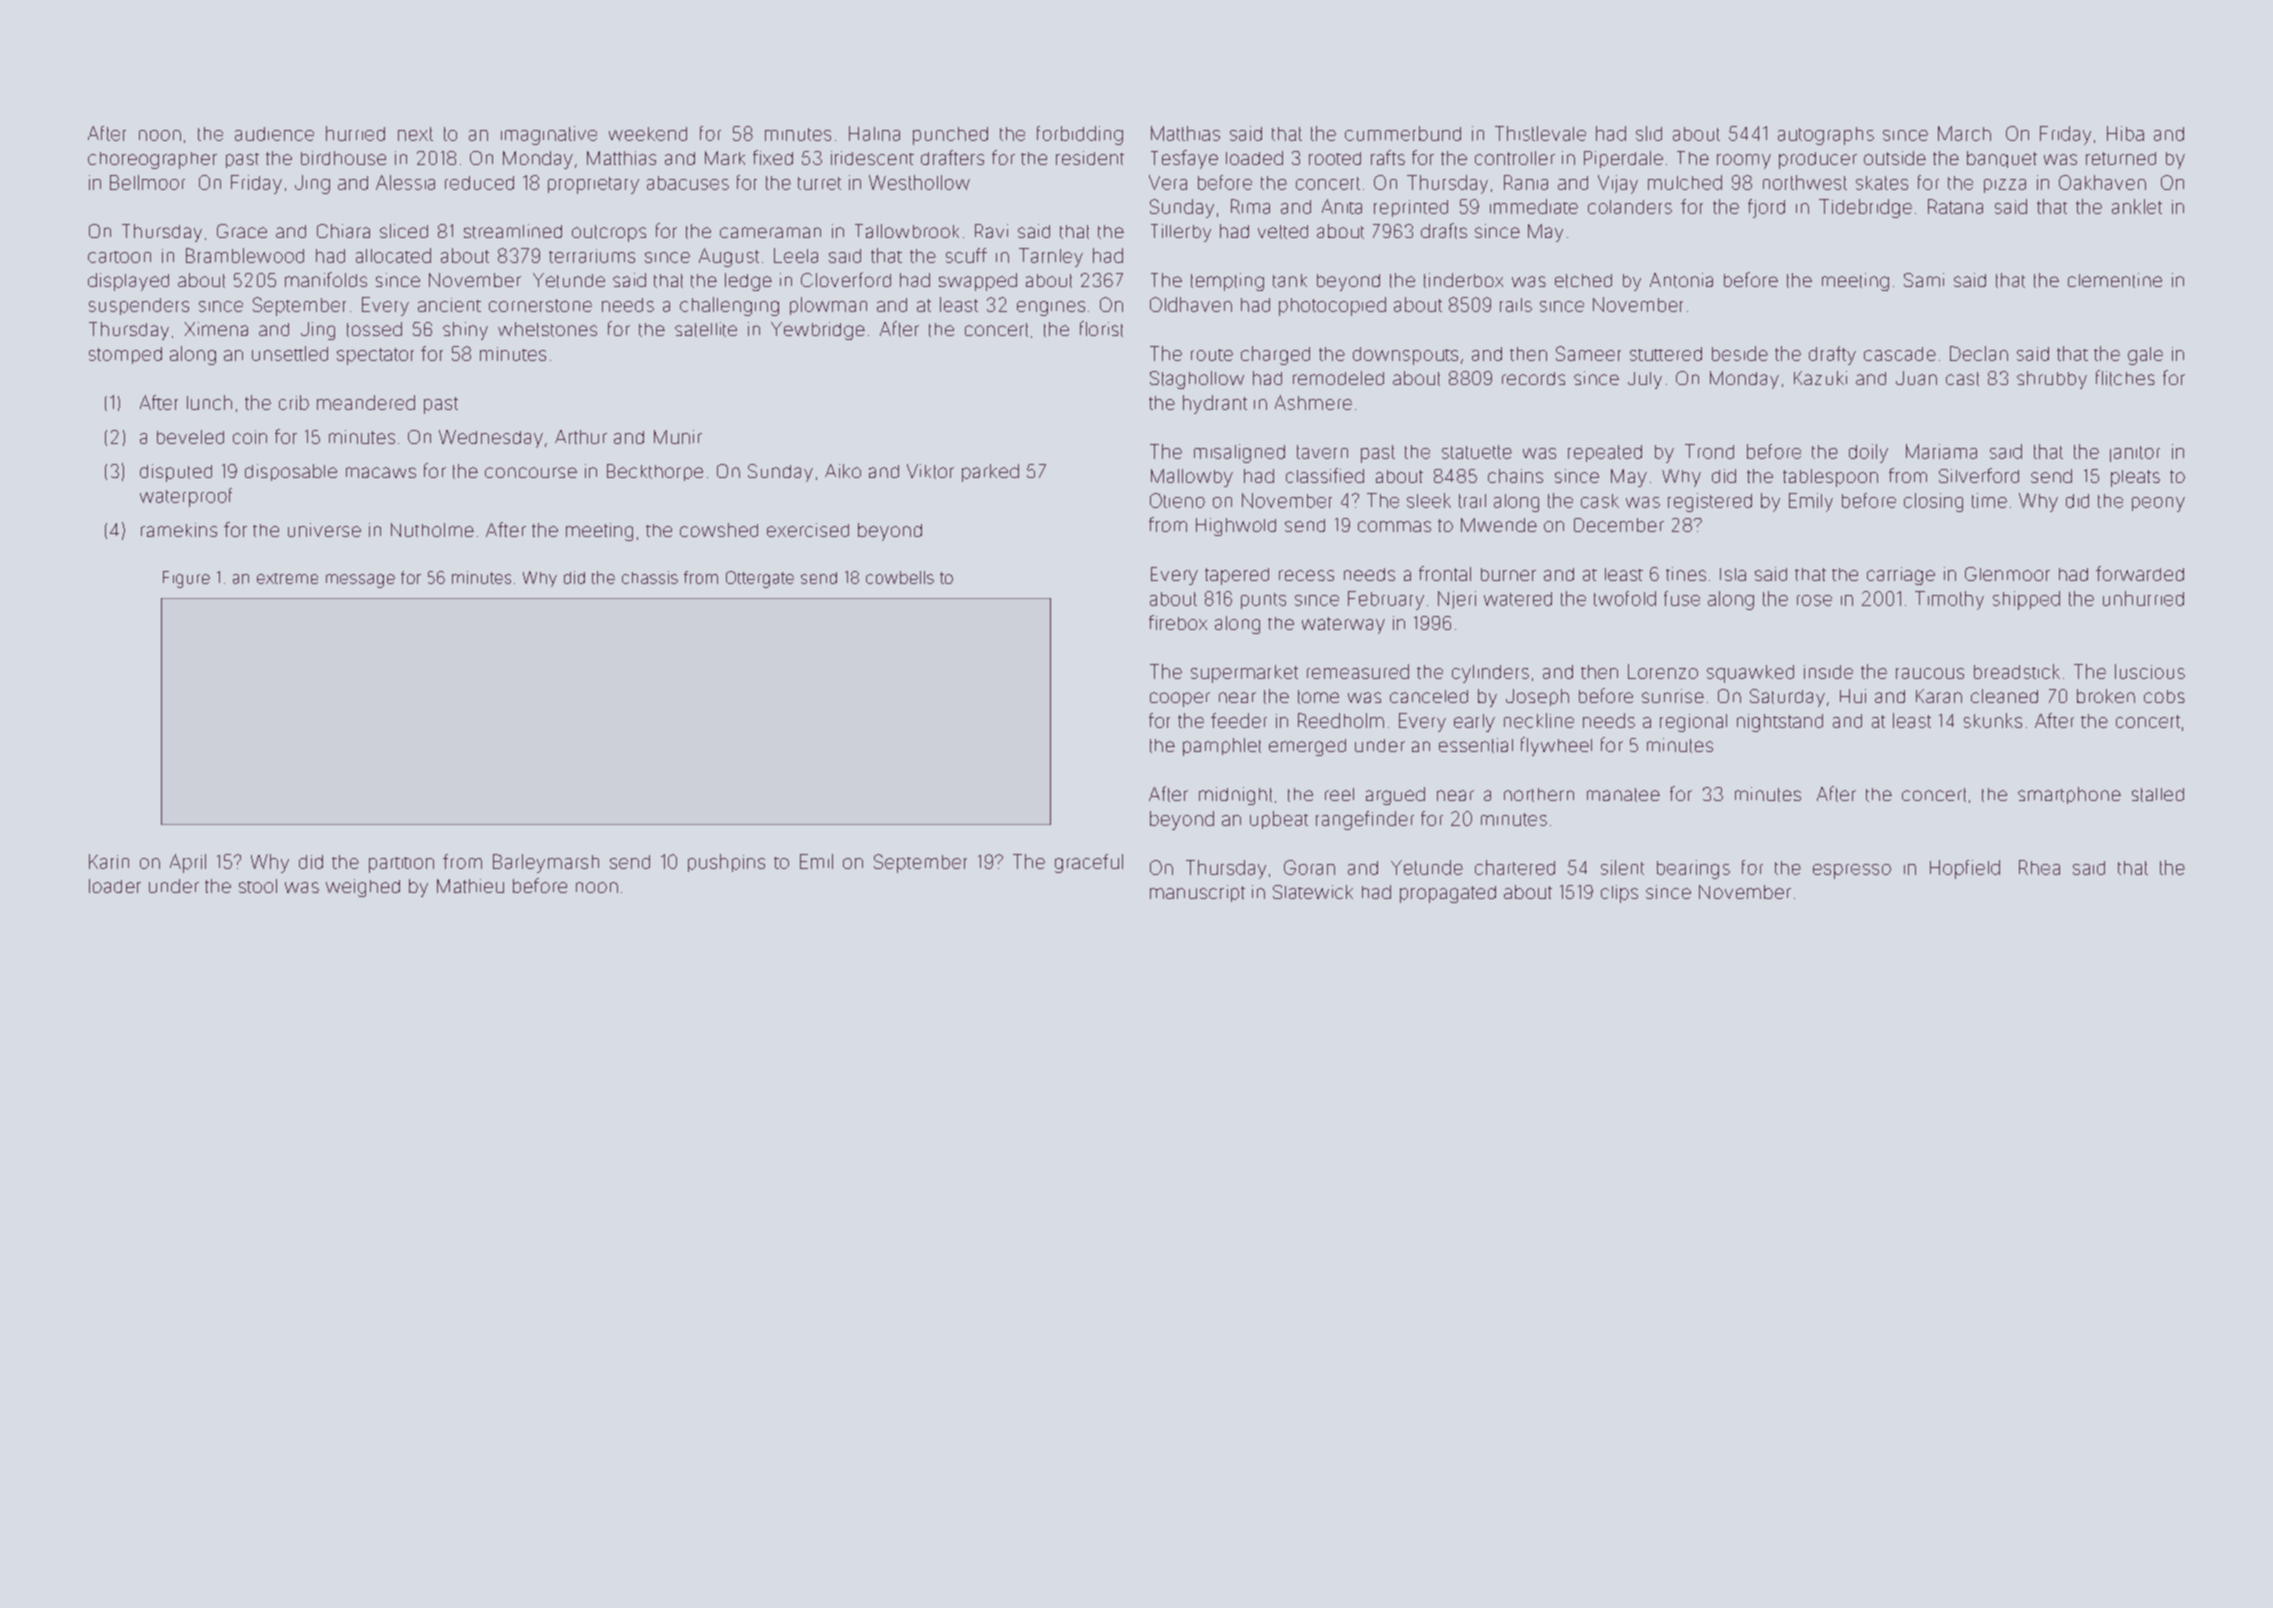 The image size is (2273, 1608). Describe the element at coordinates (401, 865) in the screenshot. I see `partition` at that location.
